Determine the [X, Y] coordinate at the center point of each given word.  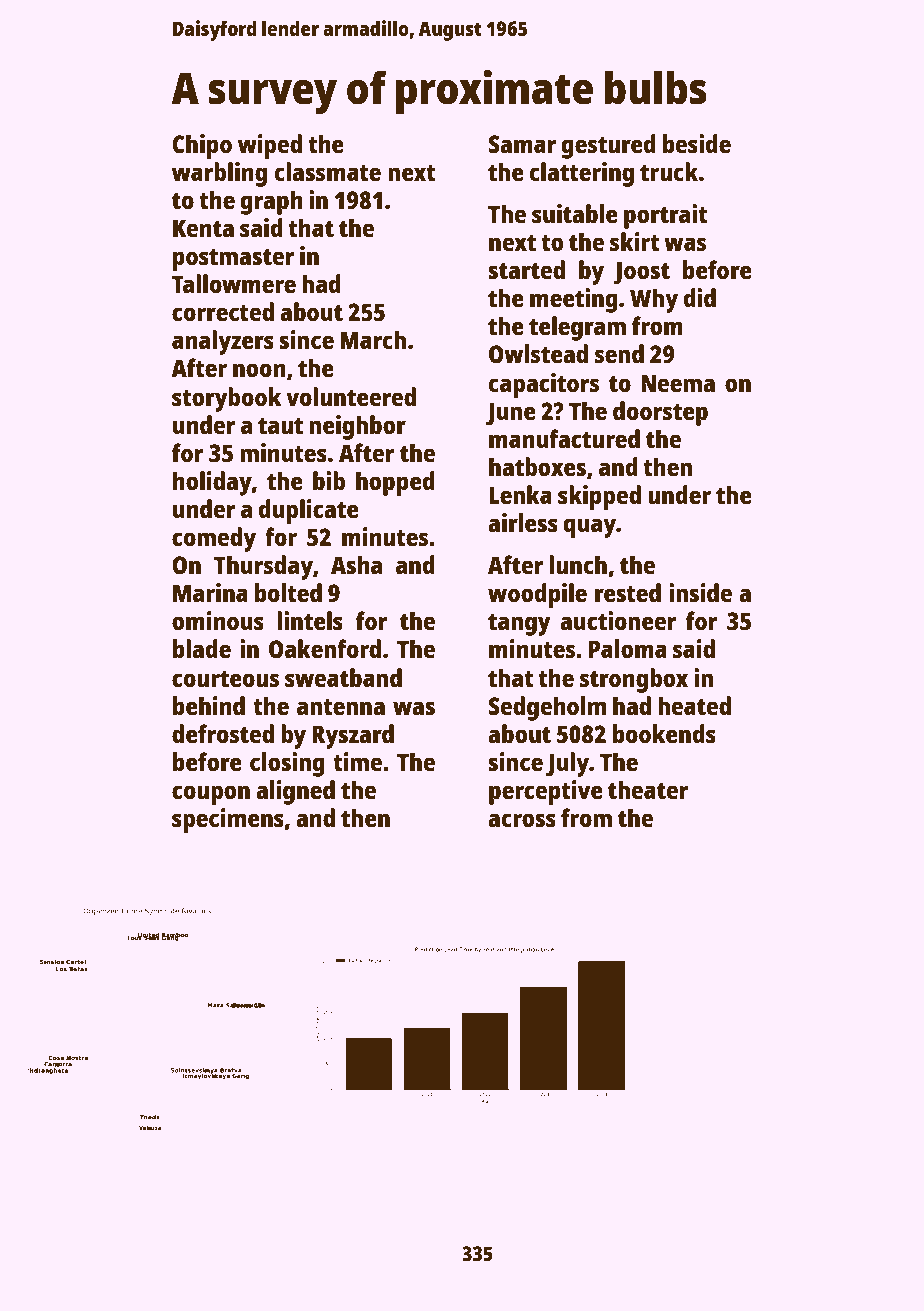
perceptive [546, 792]
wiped [270, 146]
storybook [226, 399]
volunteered [351, 396]
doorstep [660, 413]
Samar [522, 144]
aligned [295, 792]
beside [697, 143]
